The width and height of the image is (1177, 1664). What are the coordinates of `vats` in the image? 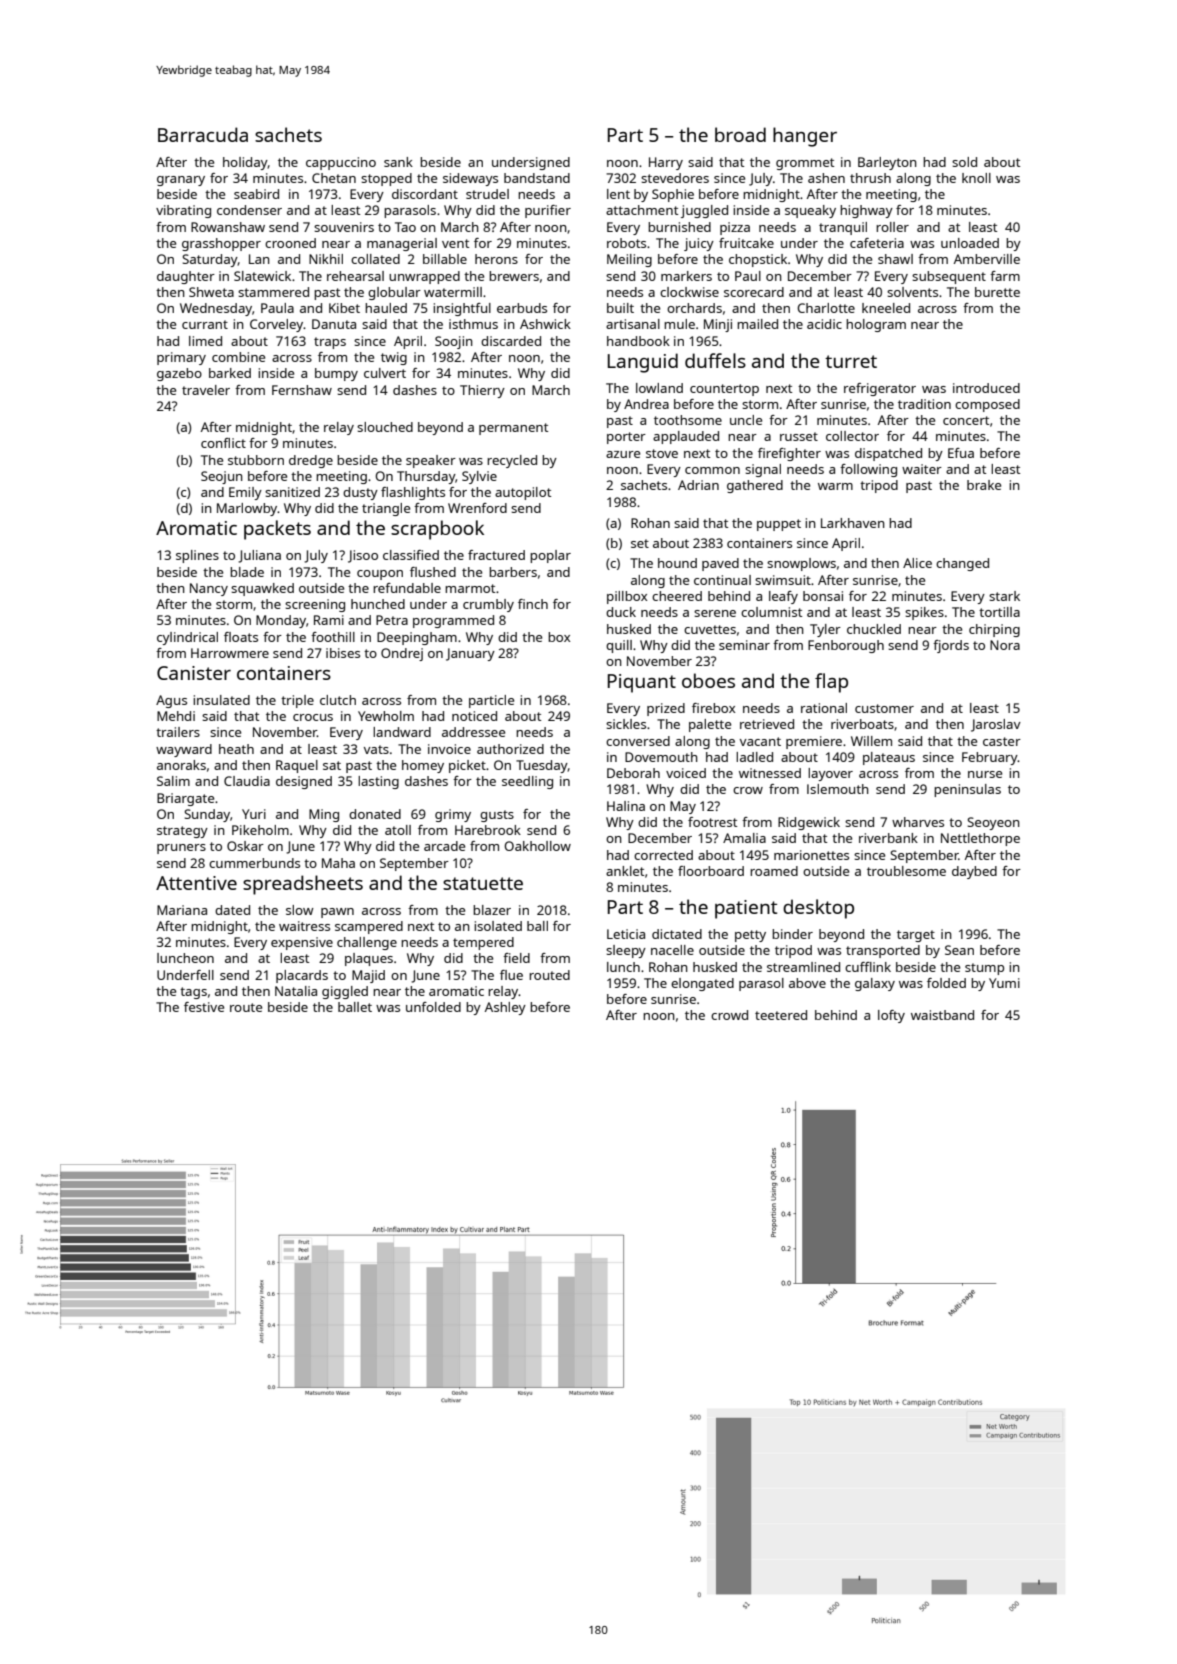 It's located at (376, 749).
